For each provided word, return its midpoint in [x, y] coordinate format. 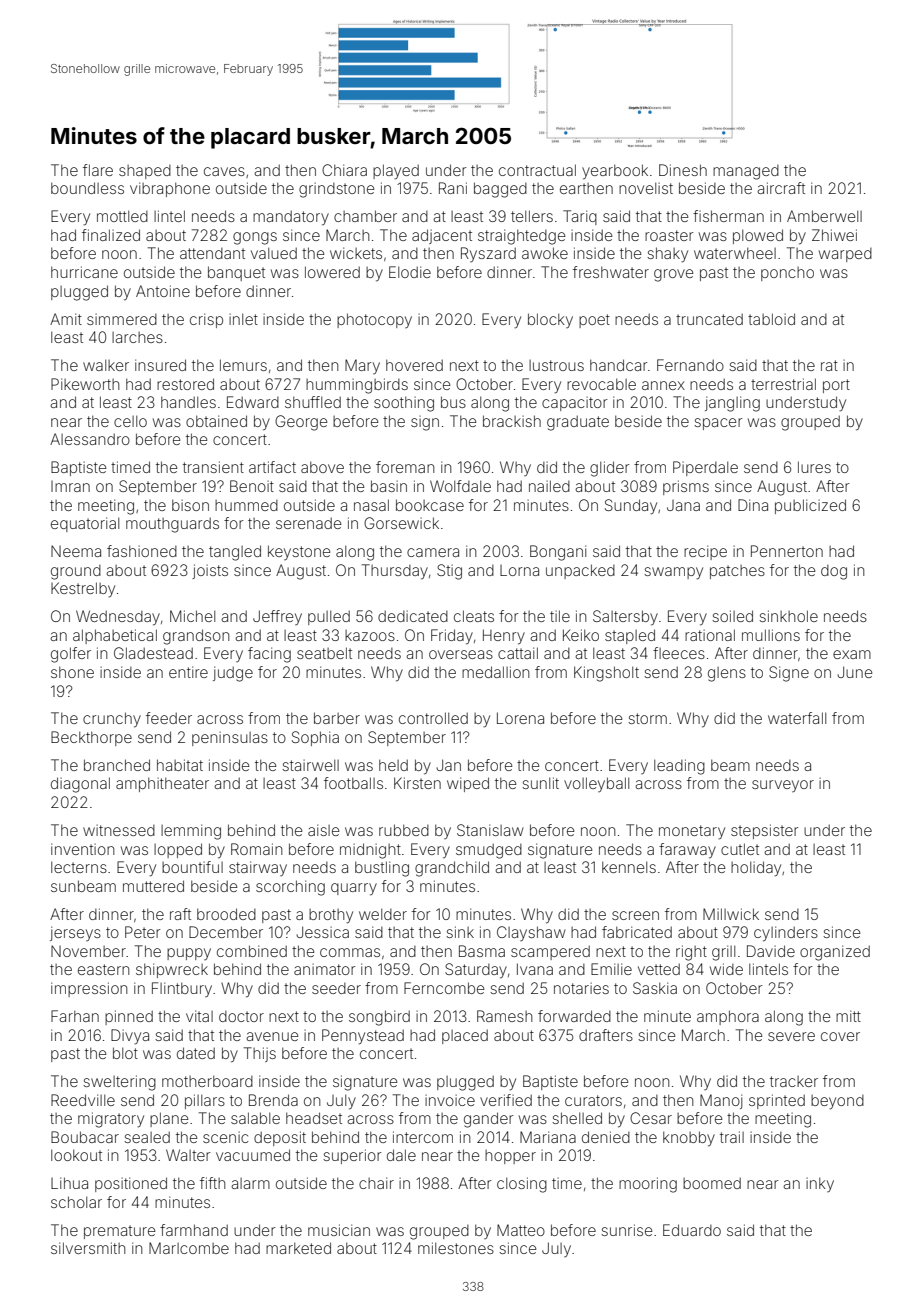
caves [224, 171]
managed [746, 172]
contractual [537, 170]
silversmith [88, 1248]
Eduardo [692, 1230]
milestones [456, 1248]
